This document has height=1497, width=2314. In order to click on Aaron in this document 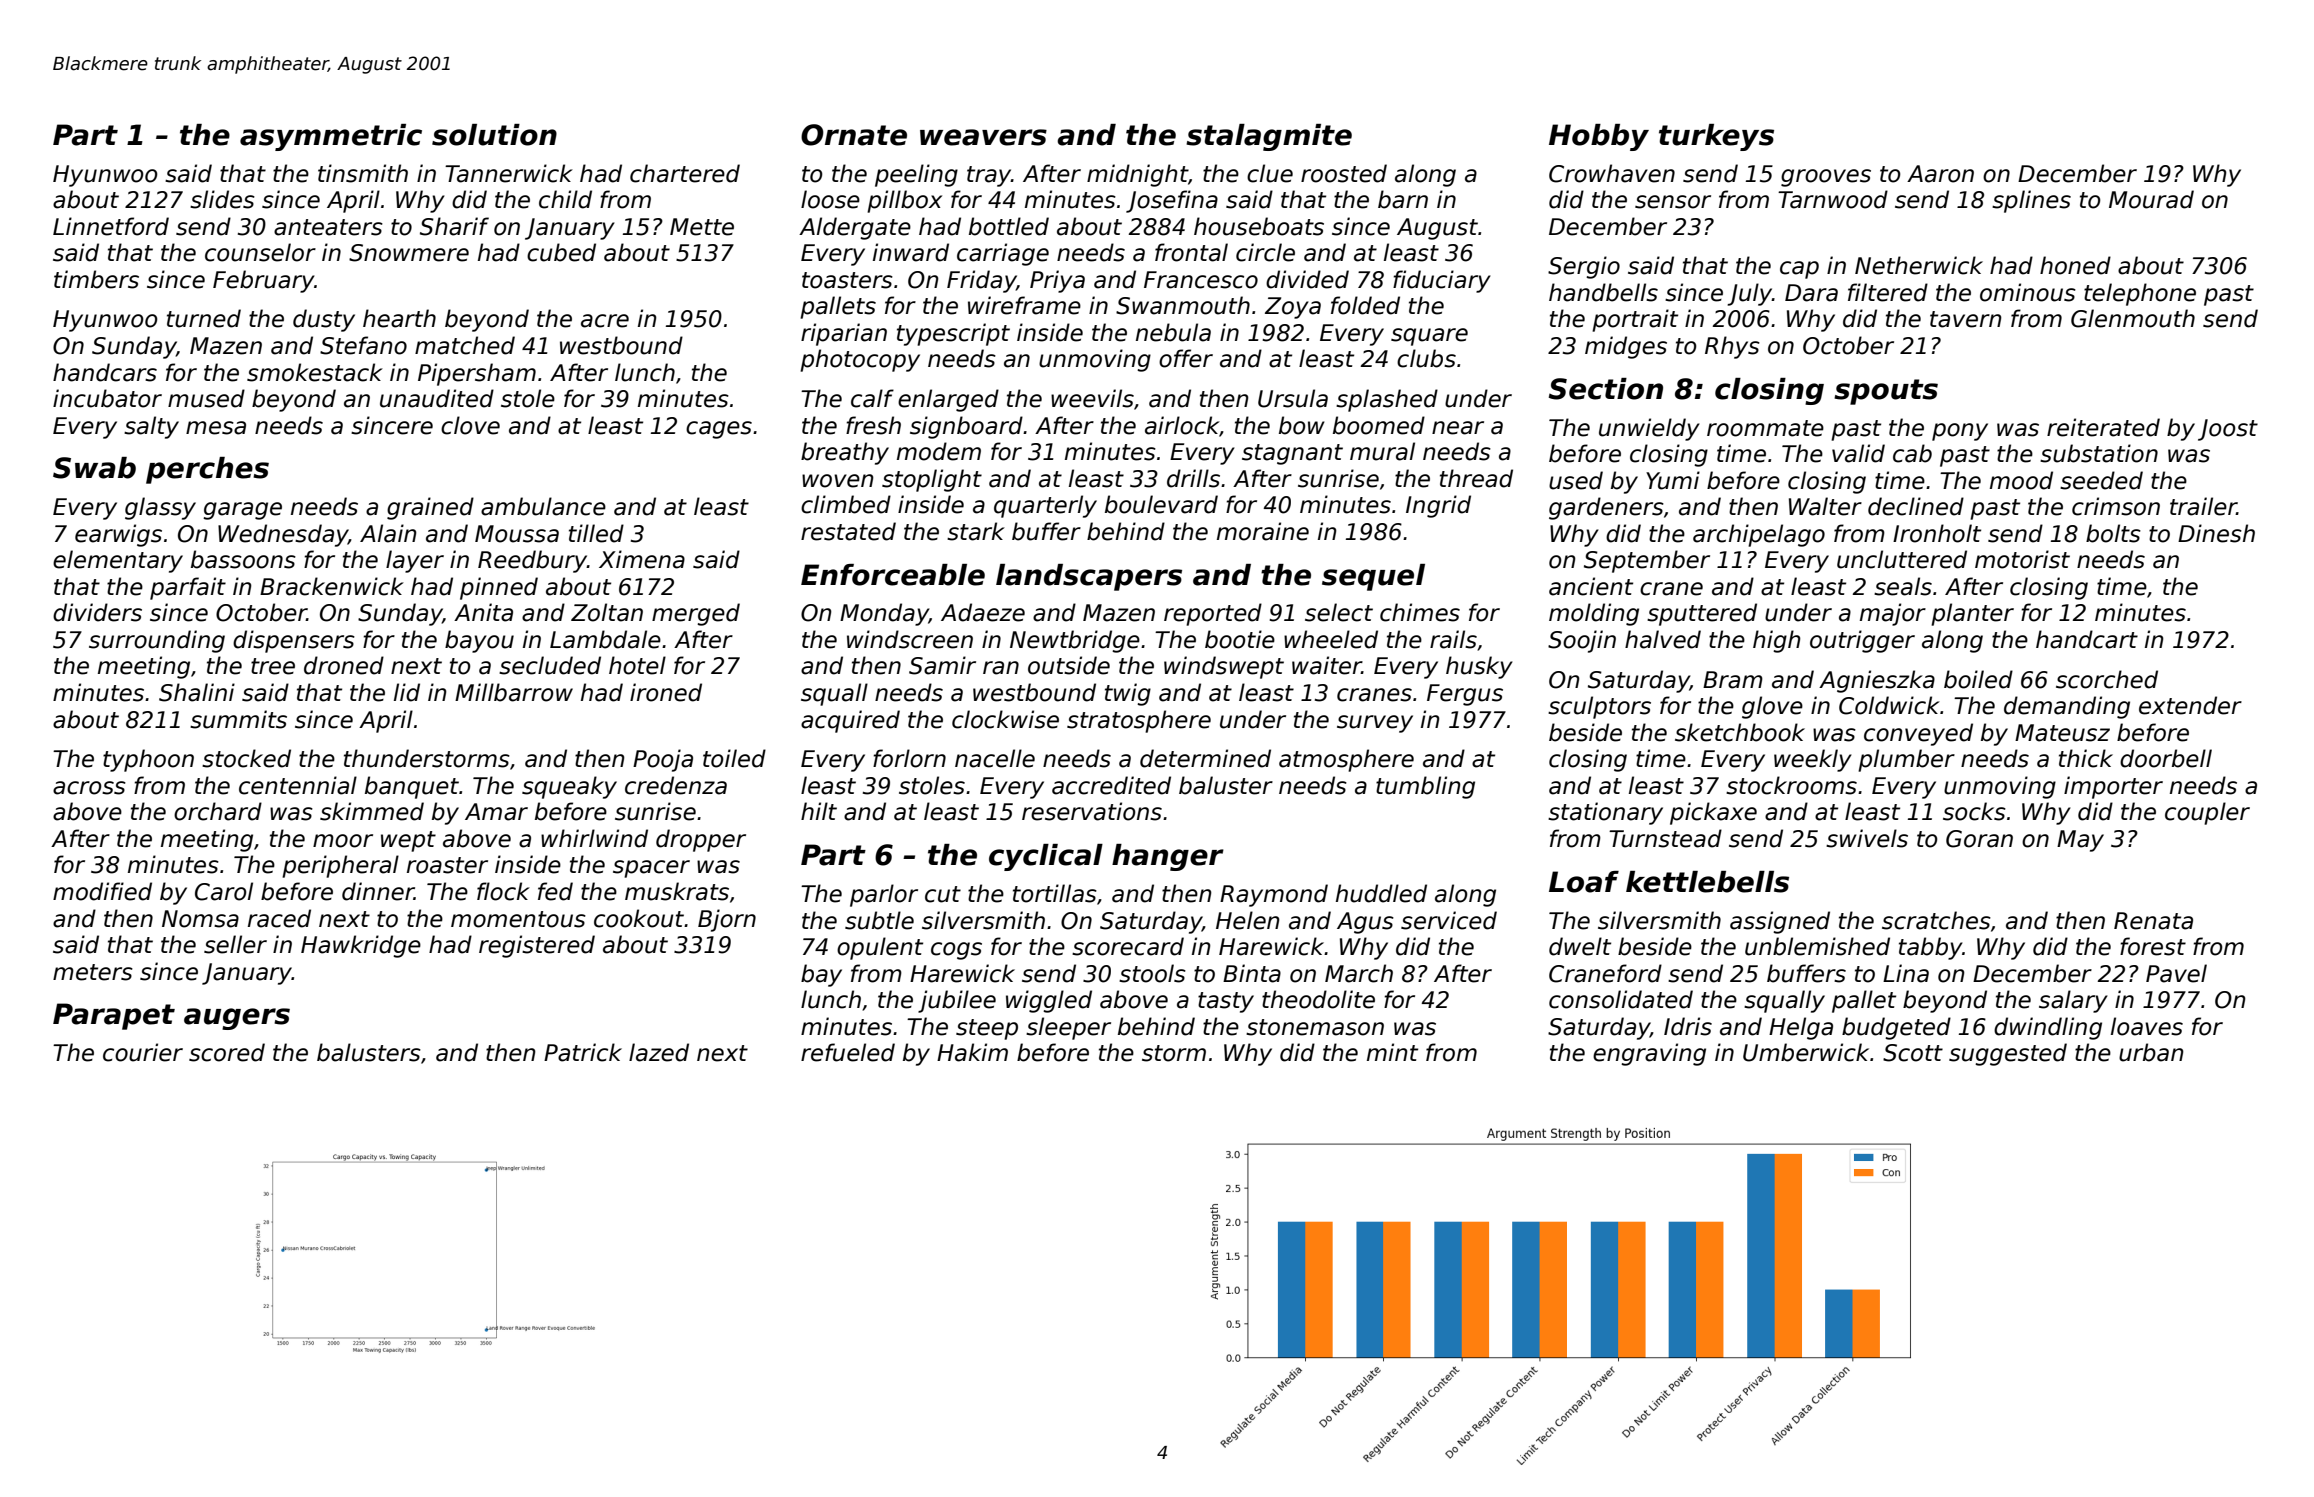, I will do `click(1940, 174)`.
